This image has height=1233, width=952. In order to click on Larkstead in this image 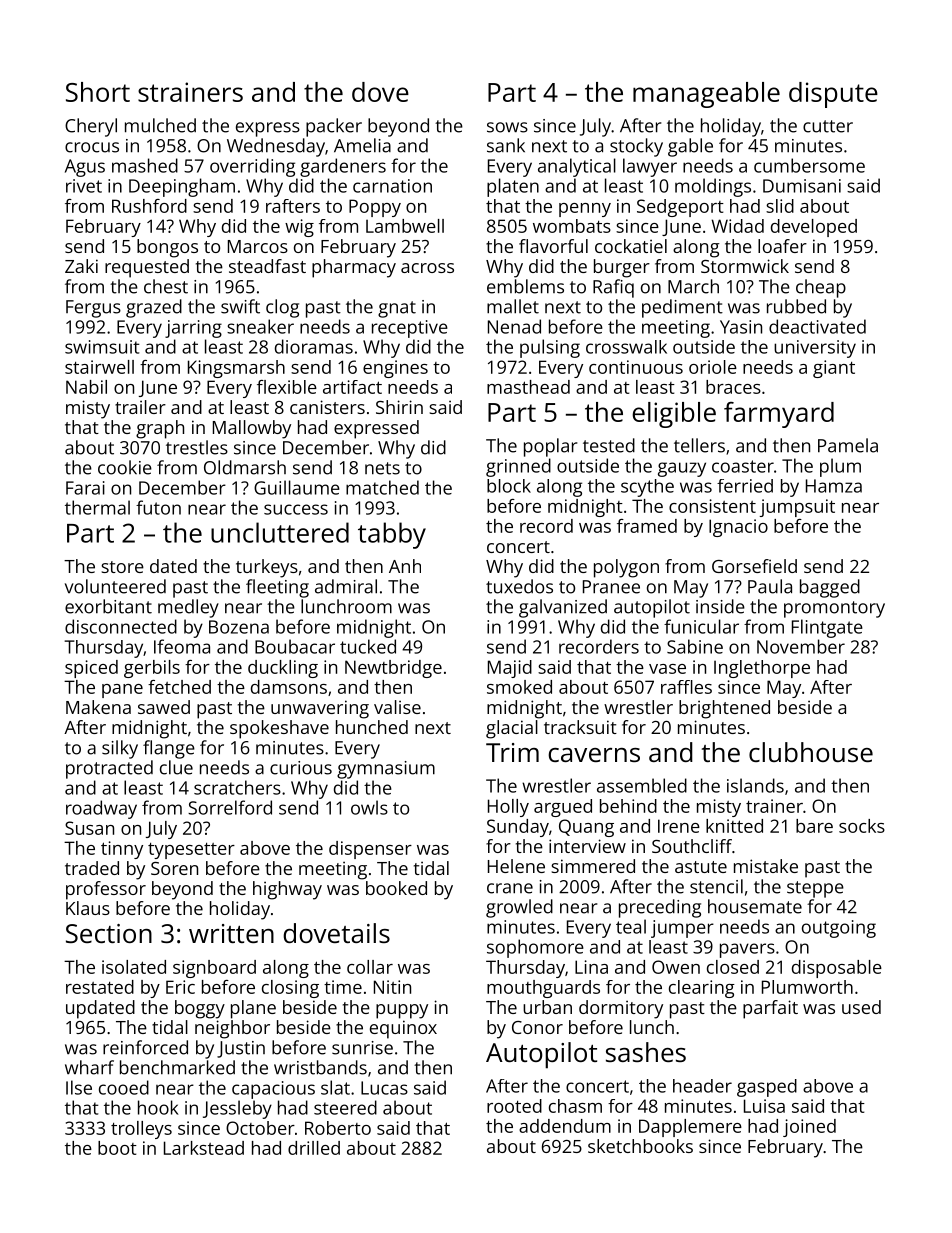, I will do `click(204, 1148)`.
